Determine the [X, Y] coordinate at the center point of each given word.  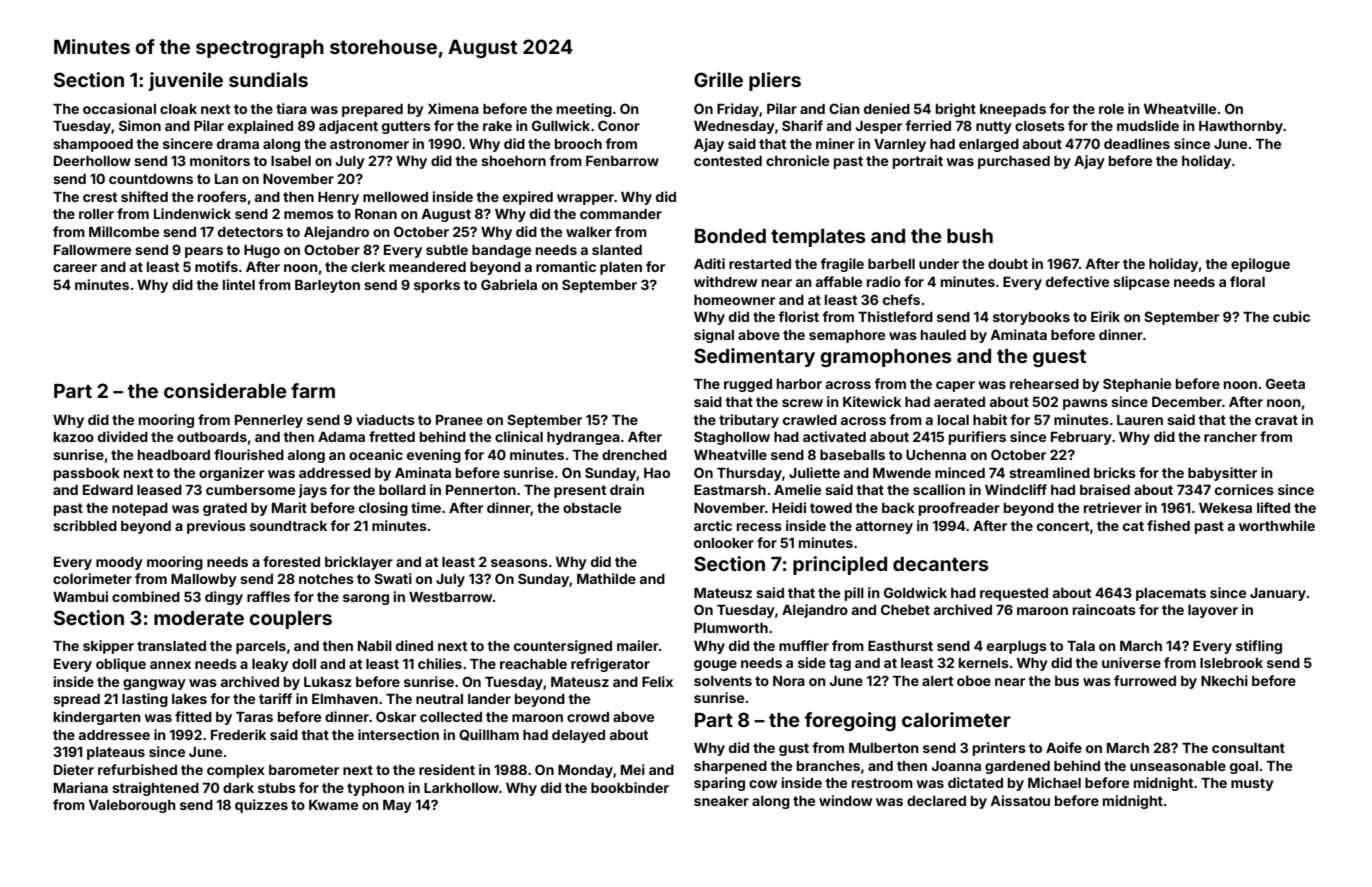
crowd [588, 717]
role [1111, 109]
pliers [775, 81]
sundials [268, 79]
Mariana [81, 787]
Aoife [1064, 747]
